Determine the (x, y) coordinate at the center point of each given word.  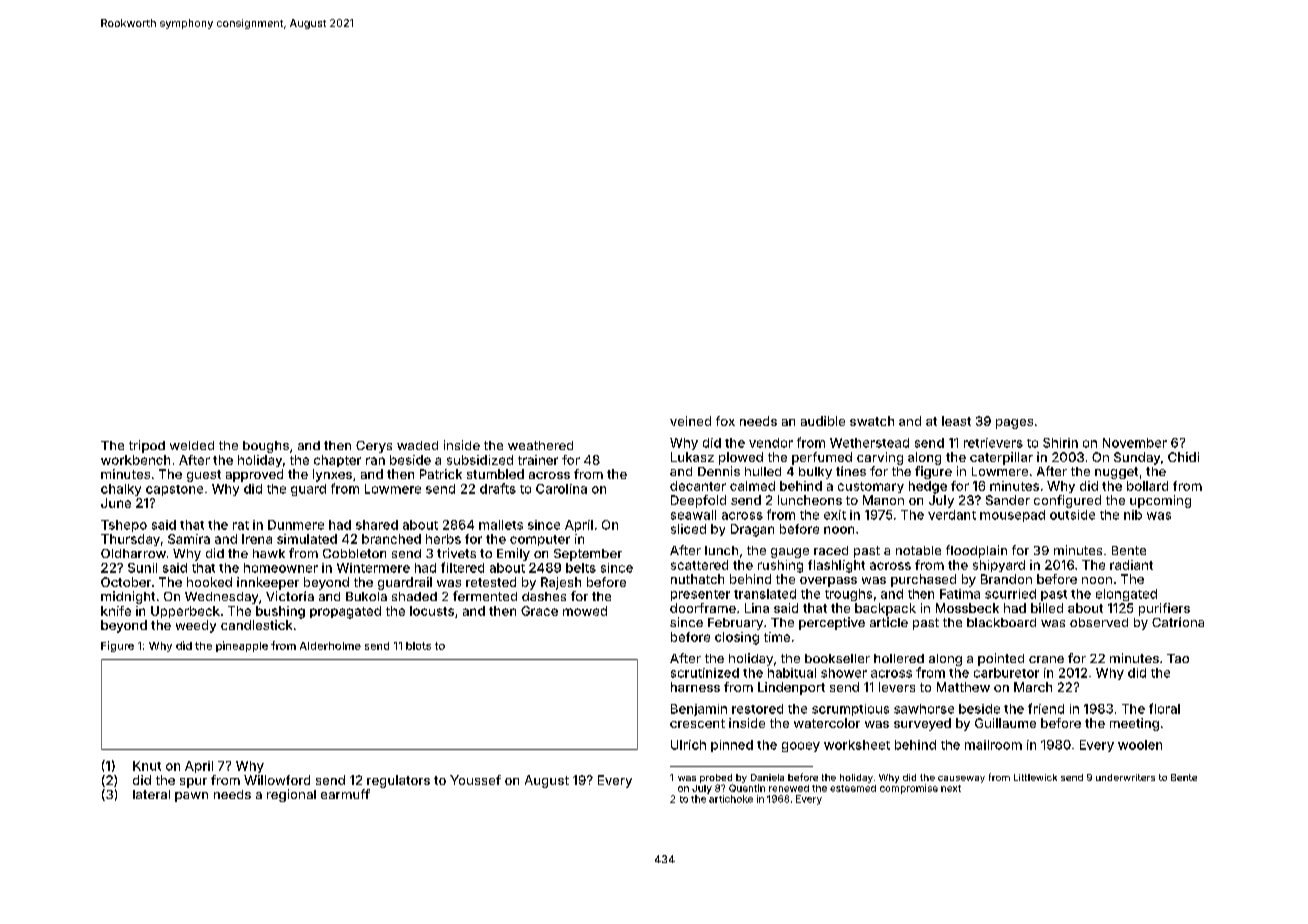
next (951, 788)
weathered (540, 445)
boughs (266, 447)
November (1135, 443)
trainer (538, 460)
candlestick (256, 625)
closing (737, 638)
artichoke (731, 799)
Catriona (1178, 622)
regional (291, 795)
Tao (1178, 658)
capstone (174, 490)
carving (880, 458)
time (777, 637)
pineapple (242, 646)
